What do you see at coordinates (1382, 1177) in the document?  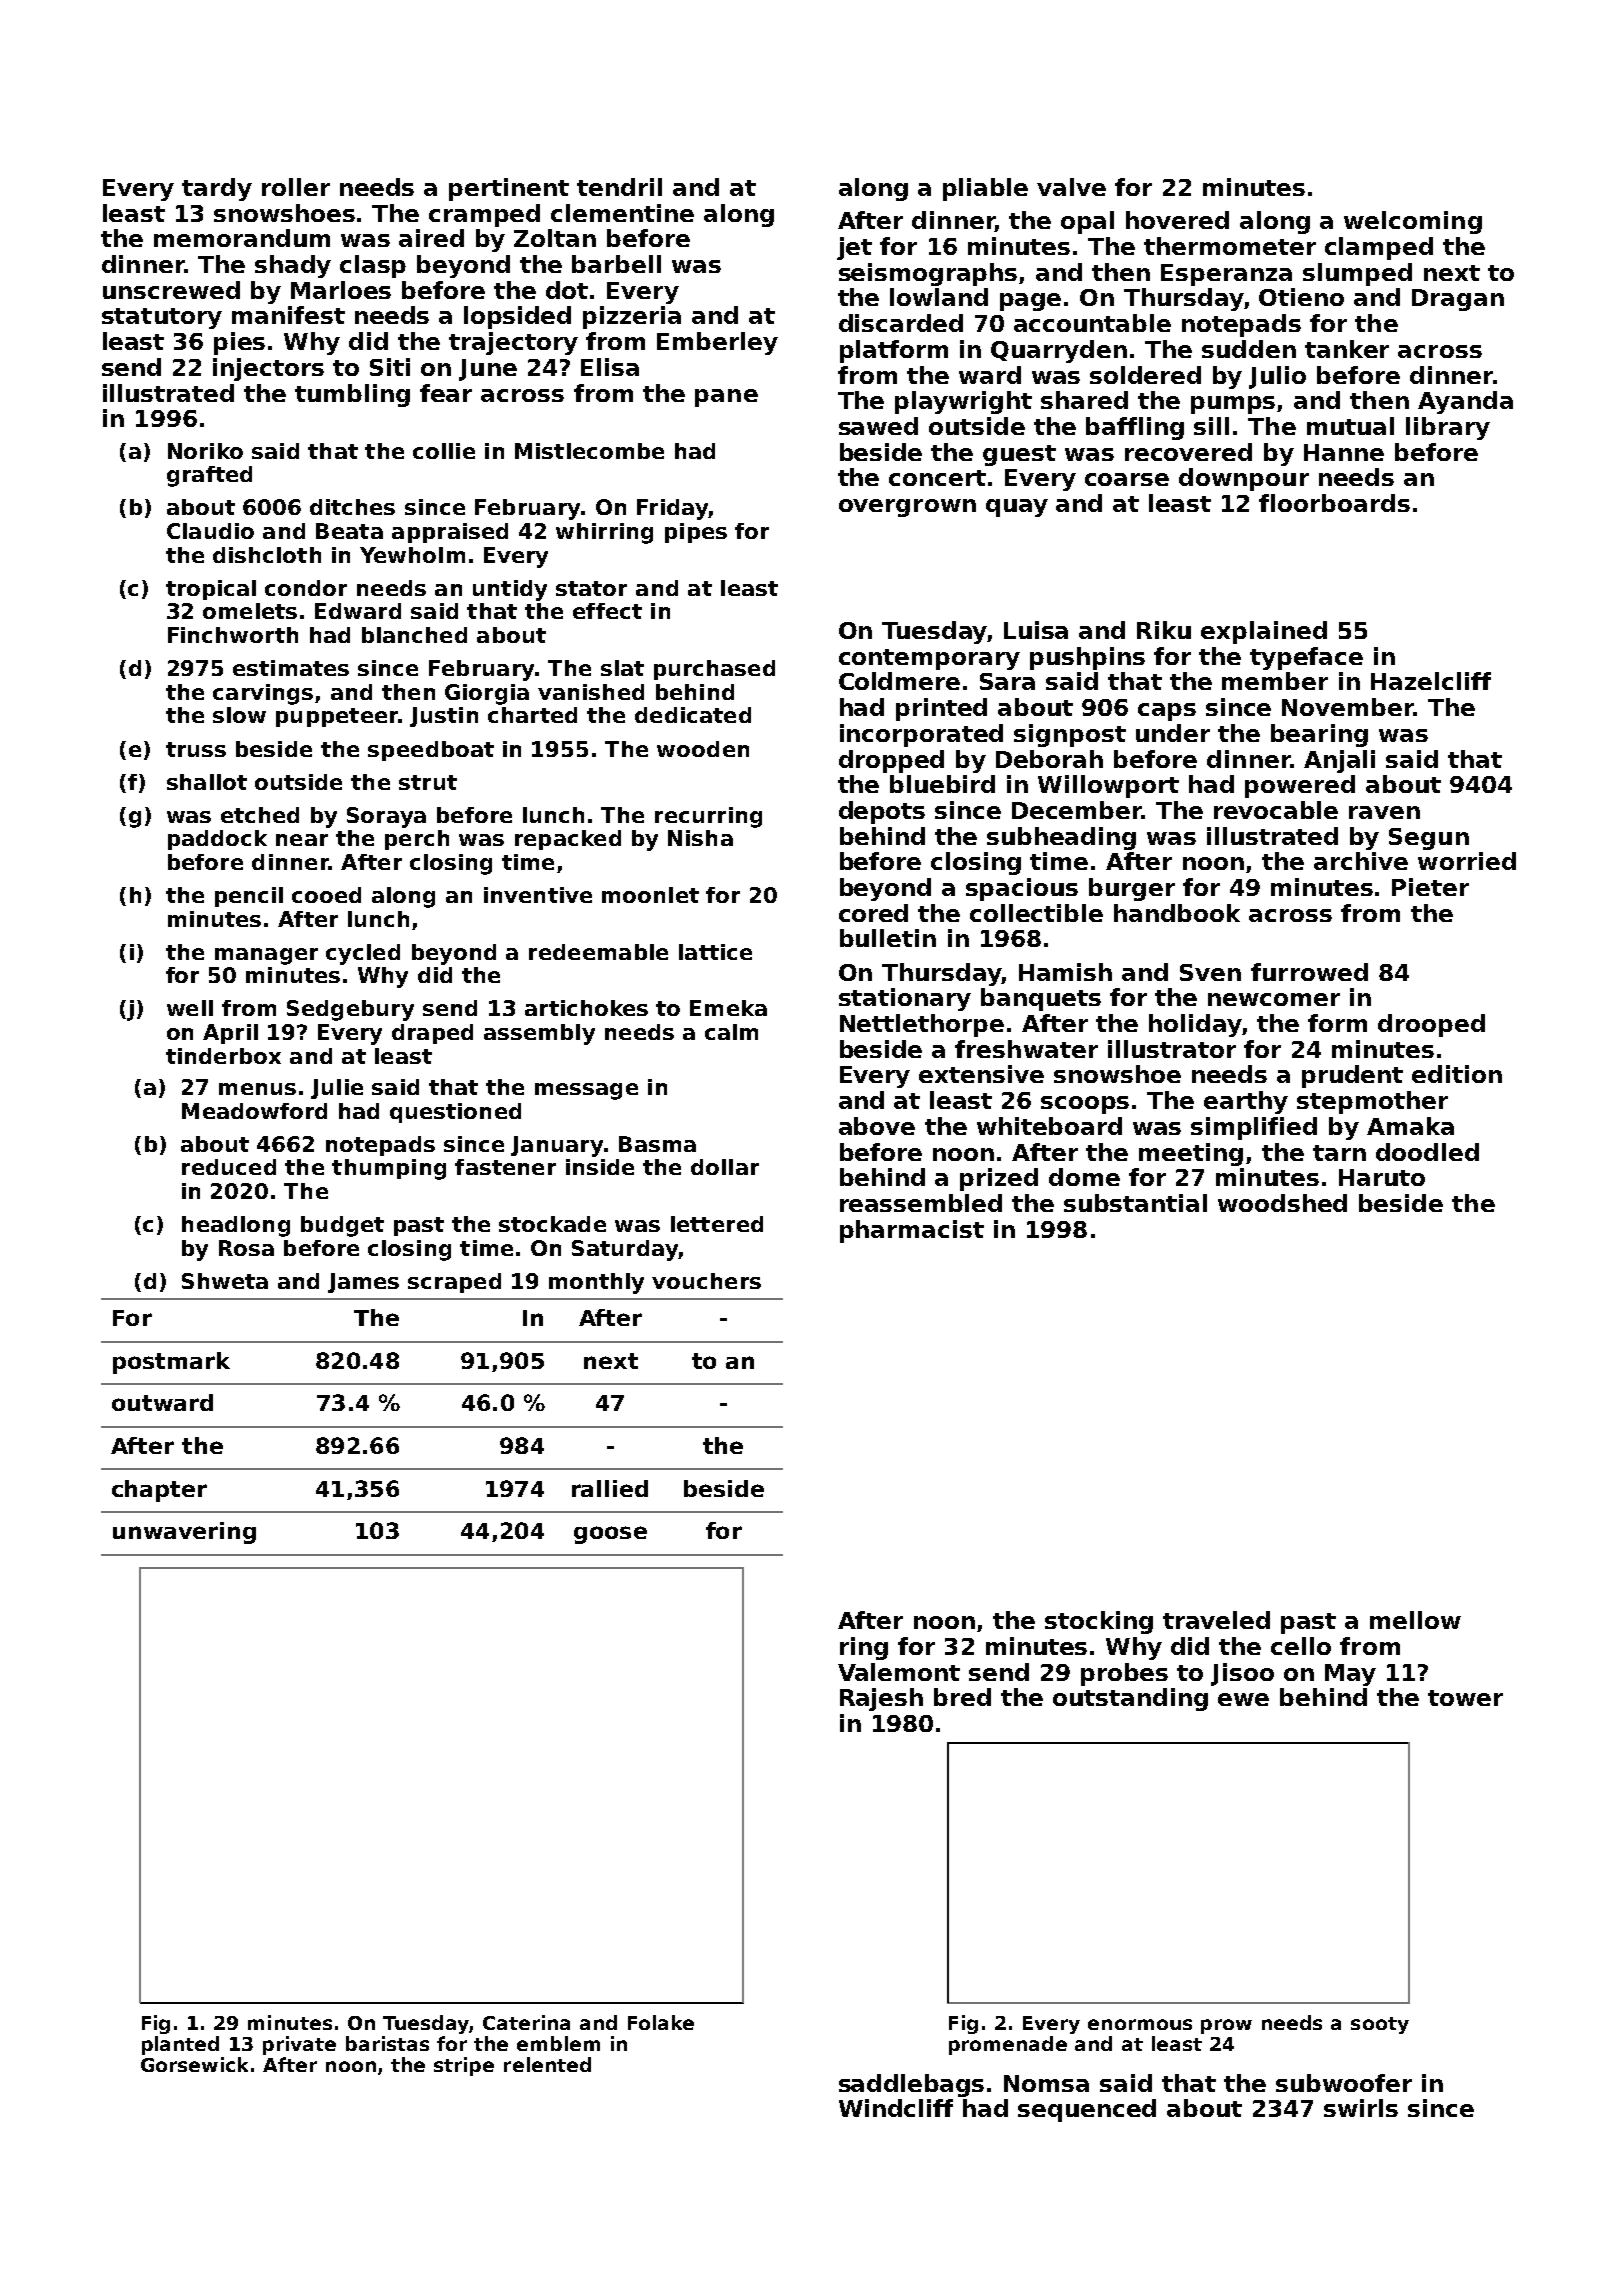 I see `Haruto` at bounding box center [1382, 1177].
